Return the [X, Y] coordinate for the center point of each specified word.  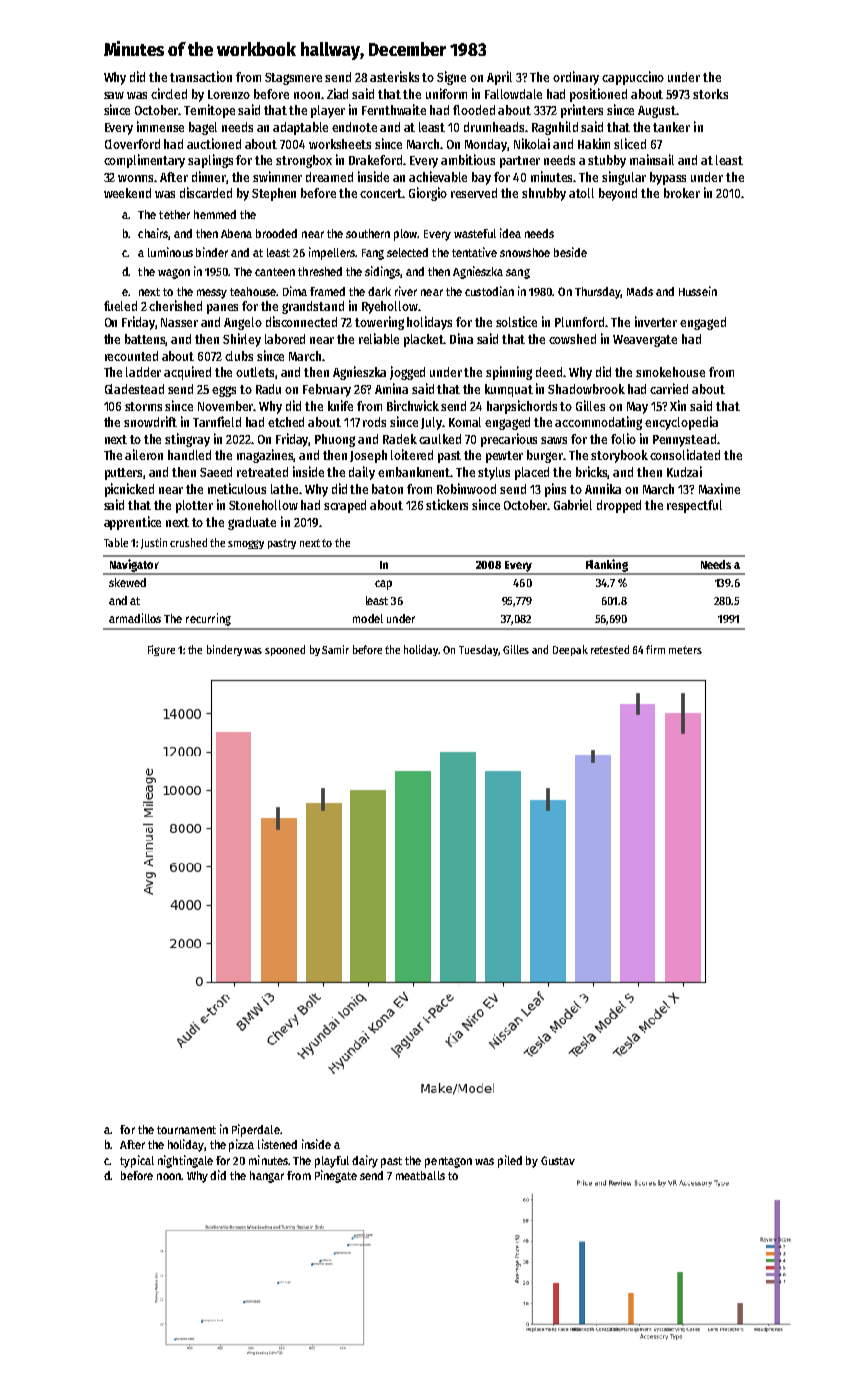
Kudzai [684, 471]
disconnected [301, 321]
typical [137, 1161]
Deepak [570, 650]
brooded [276, 233]
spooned [285, 650]
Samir [335, 649]
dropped [619, 506]
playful [332, 1162]
